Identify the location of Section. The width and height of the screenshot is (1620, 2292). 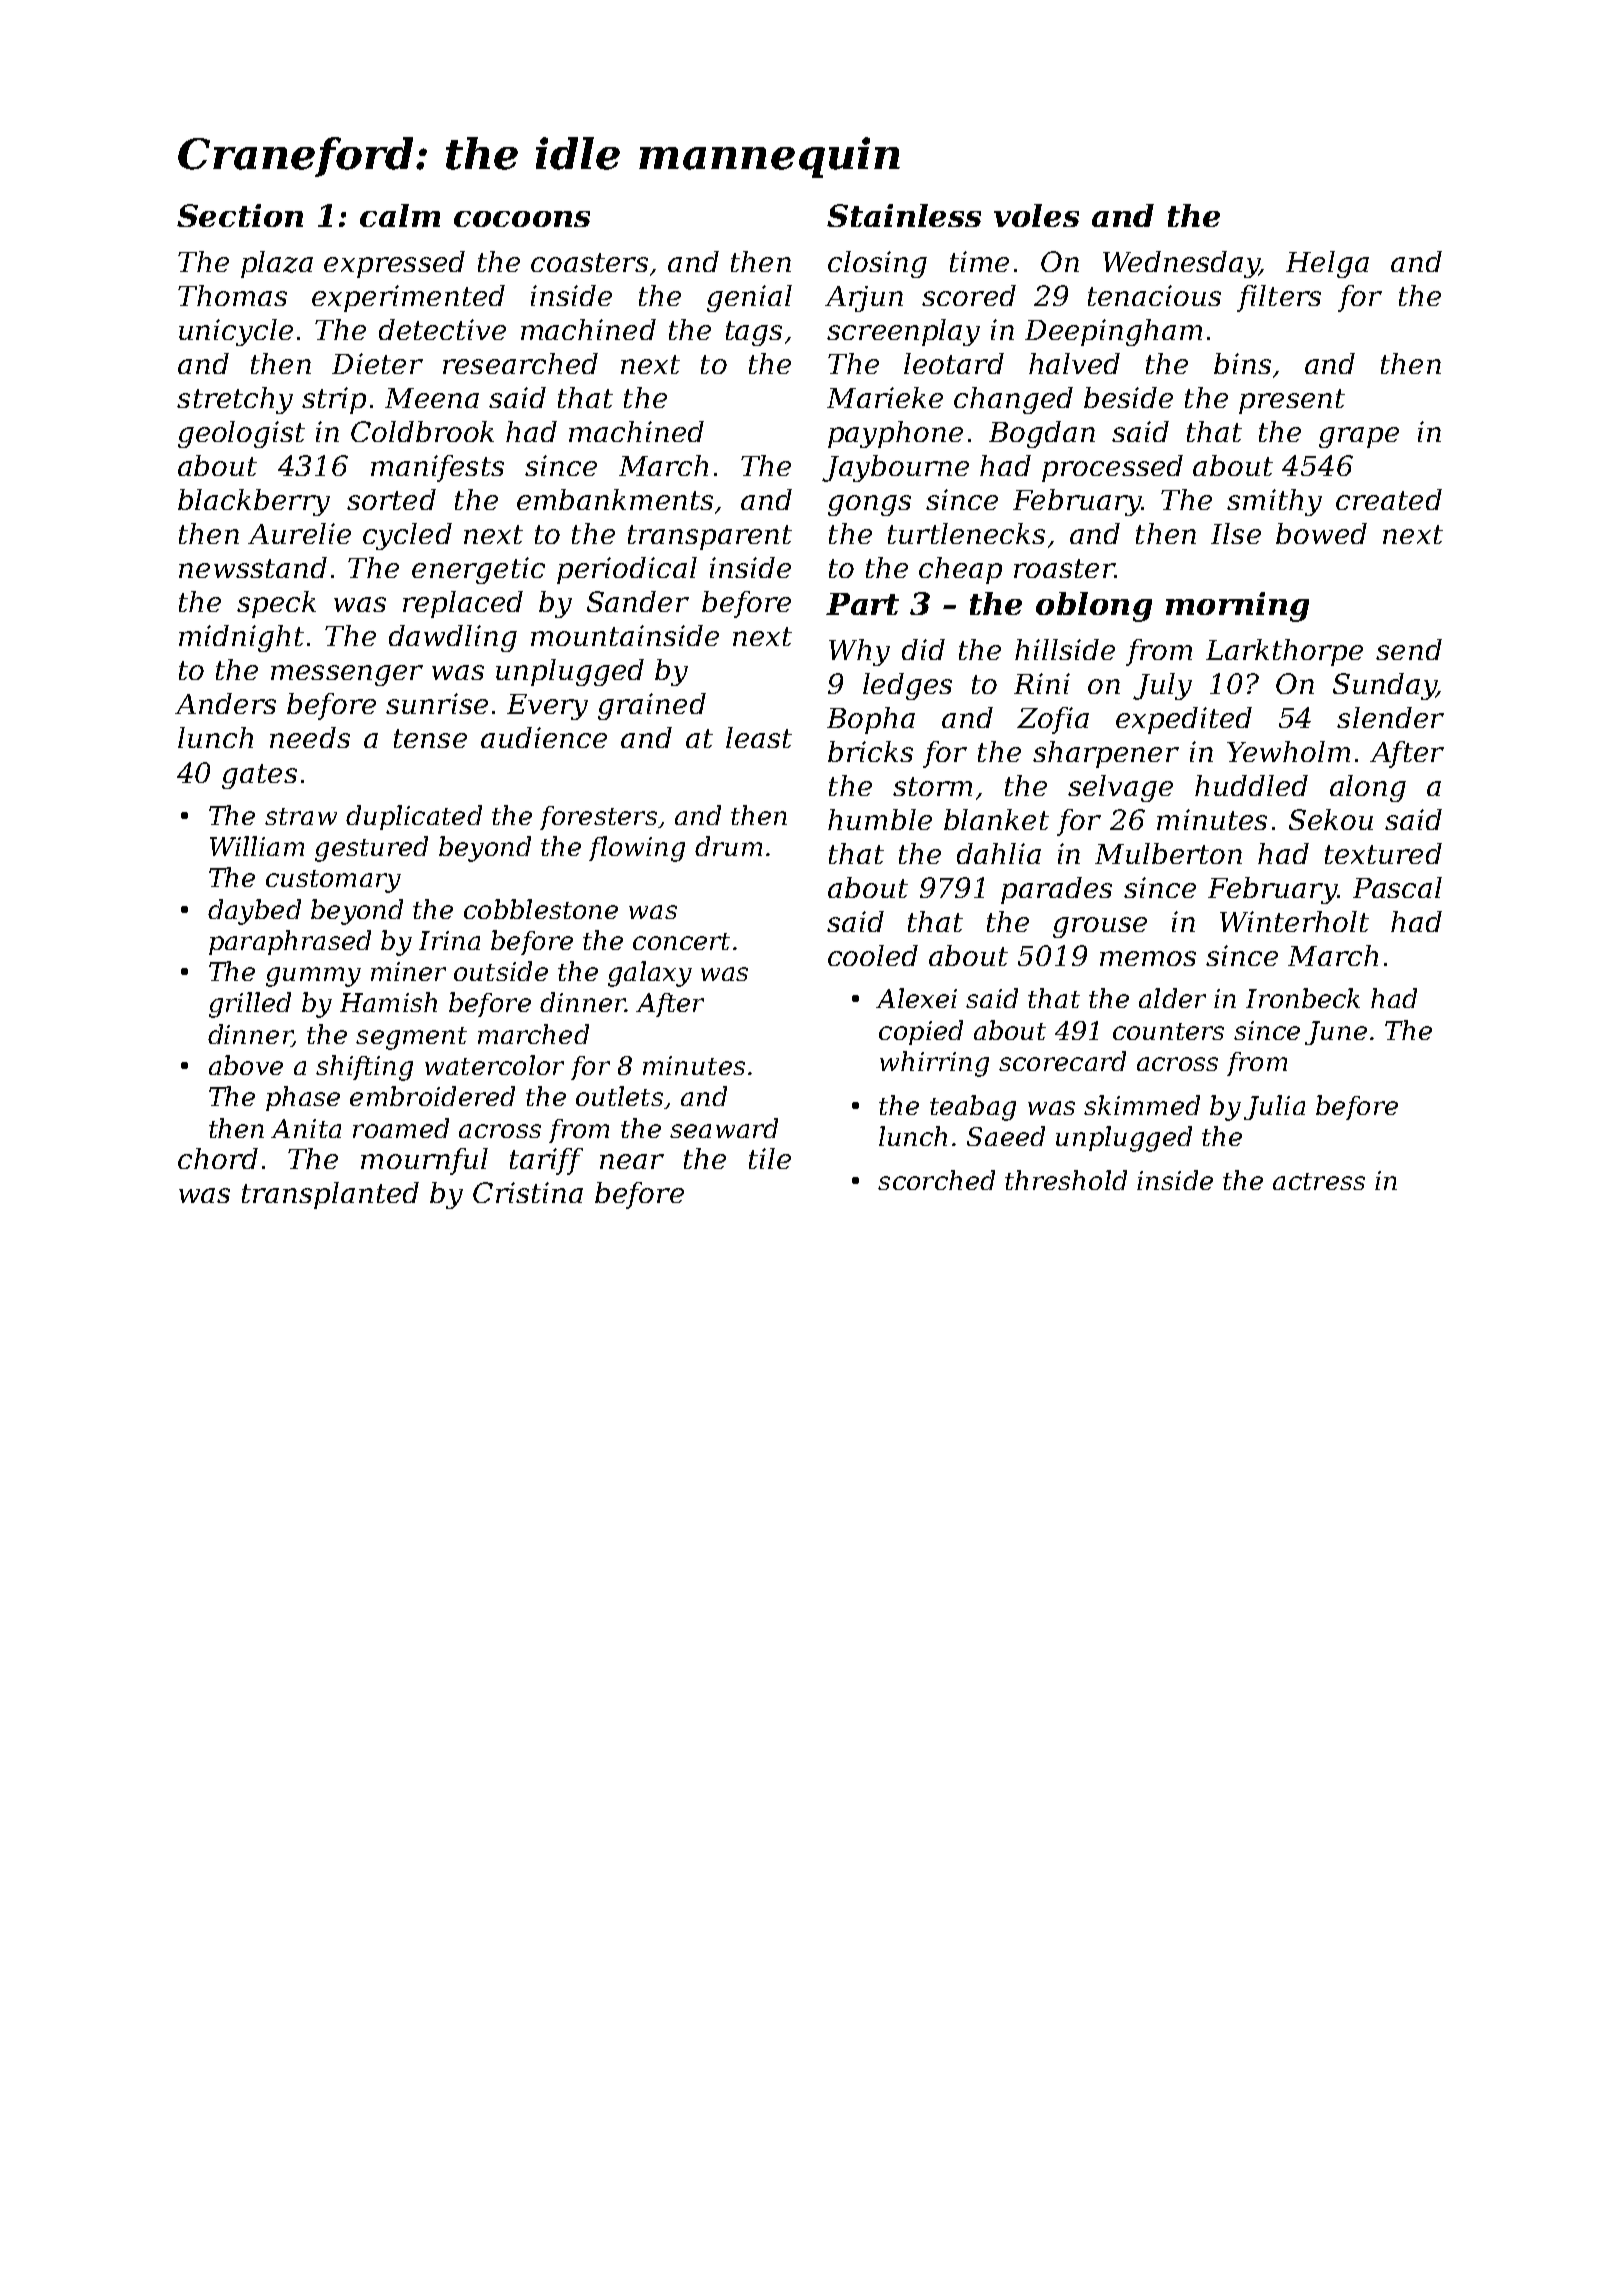
(240, 215).
